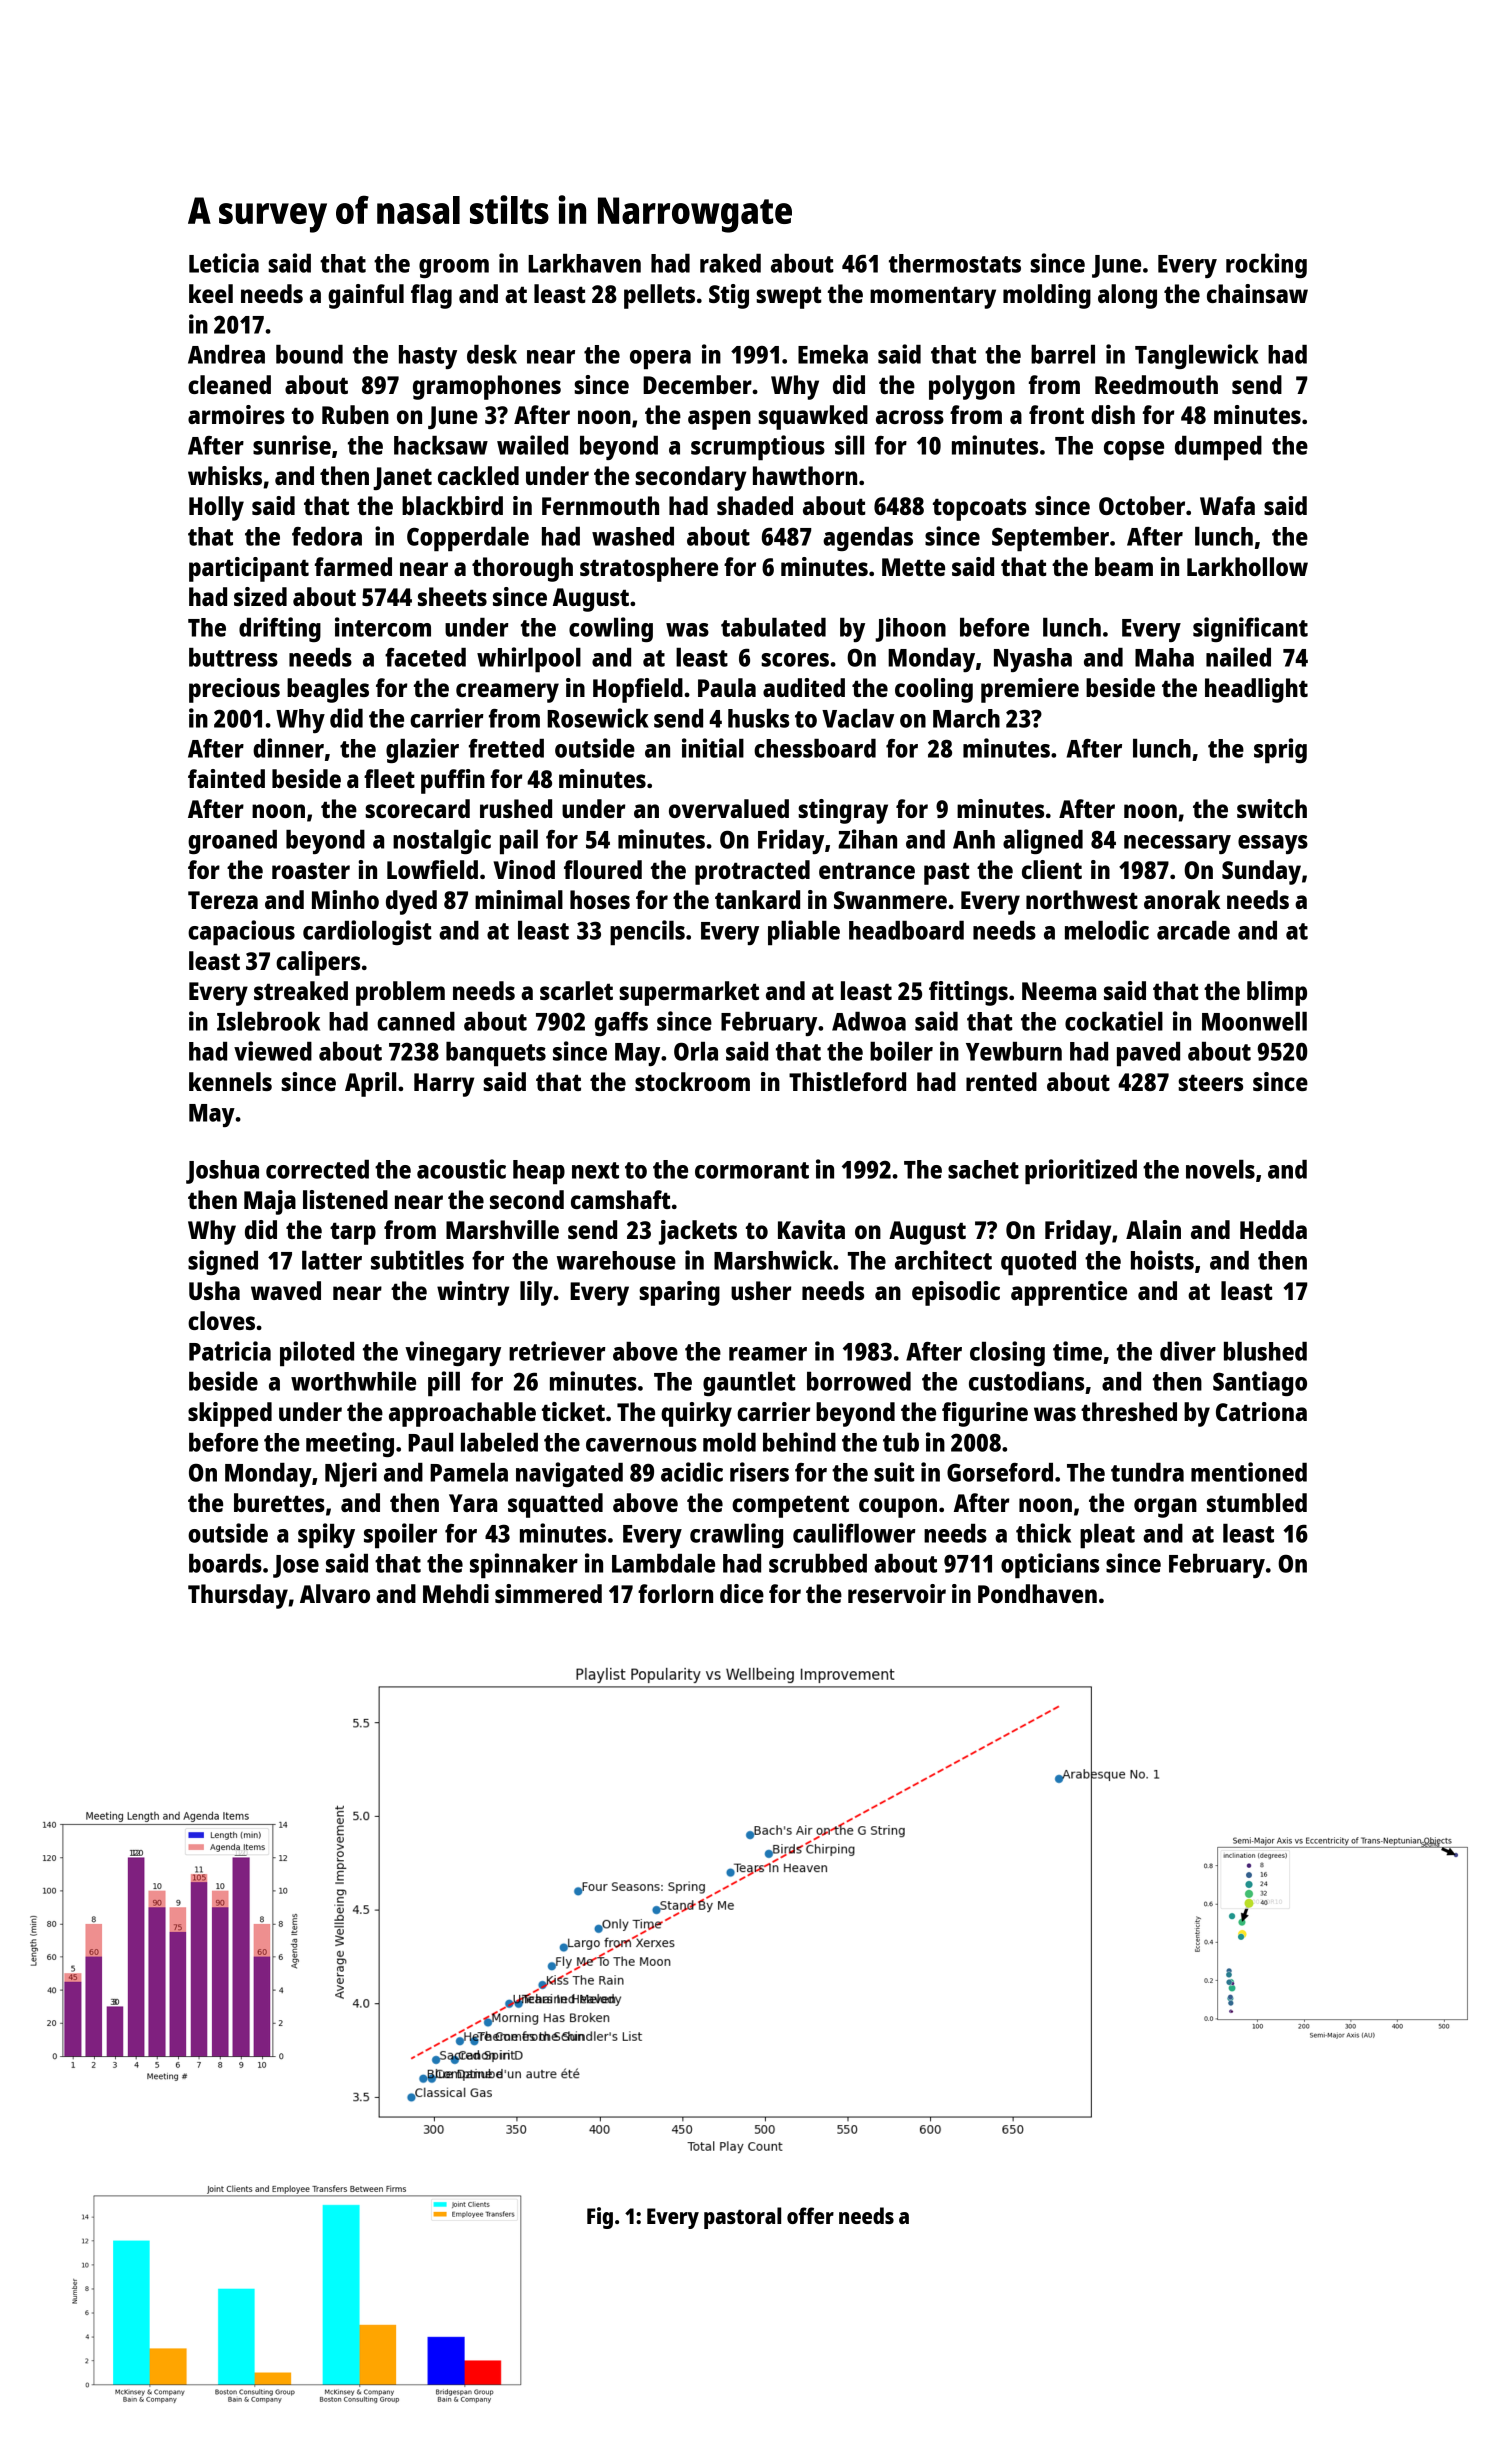  Describe the element at coordinates (335, 1593) in the page. I see `Alvaro` at that location.
